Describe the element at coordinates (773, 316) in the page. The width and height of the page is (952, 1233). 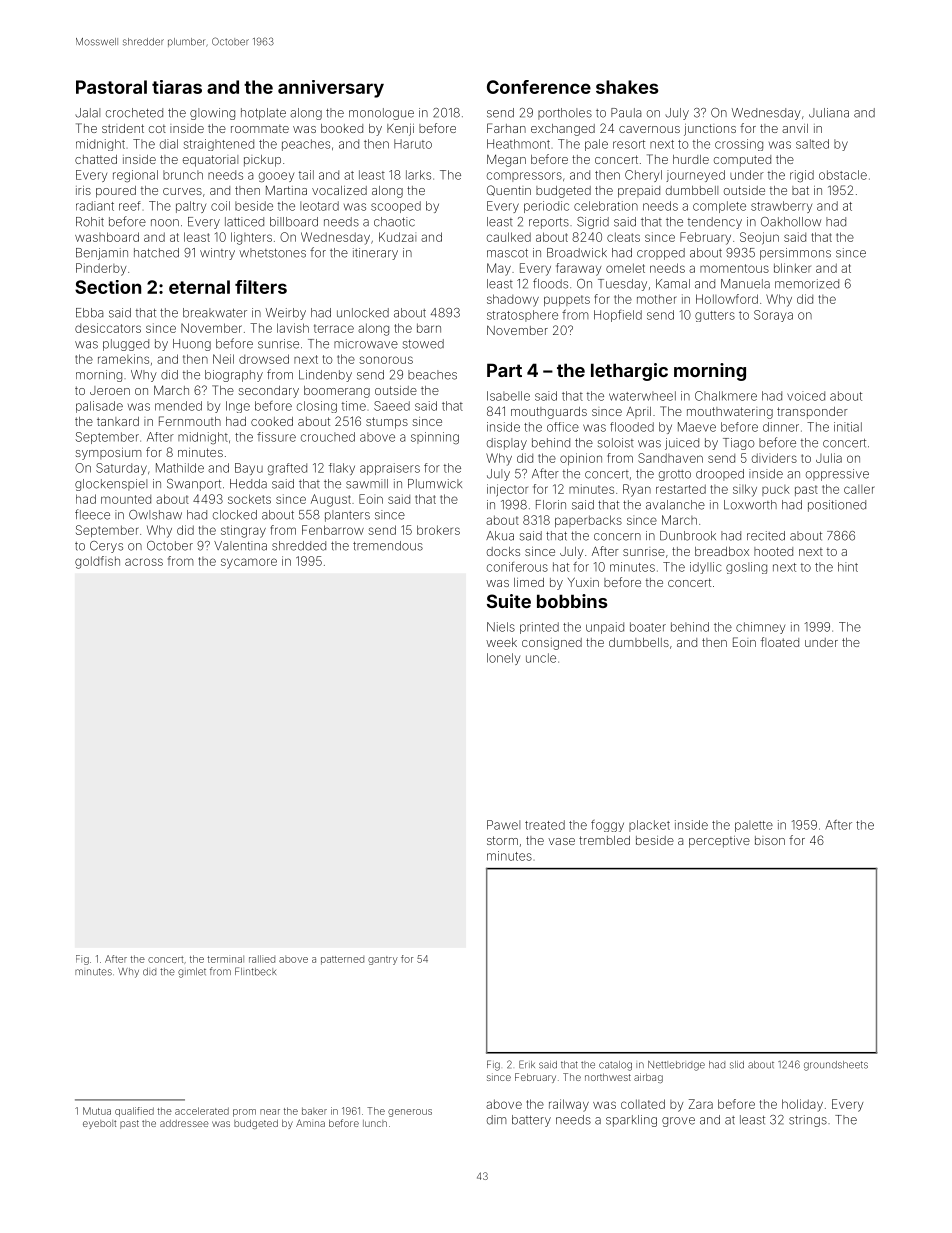
I see `Soraya` at that location.
